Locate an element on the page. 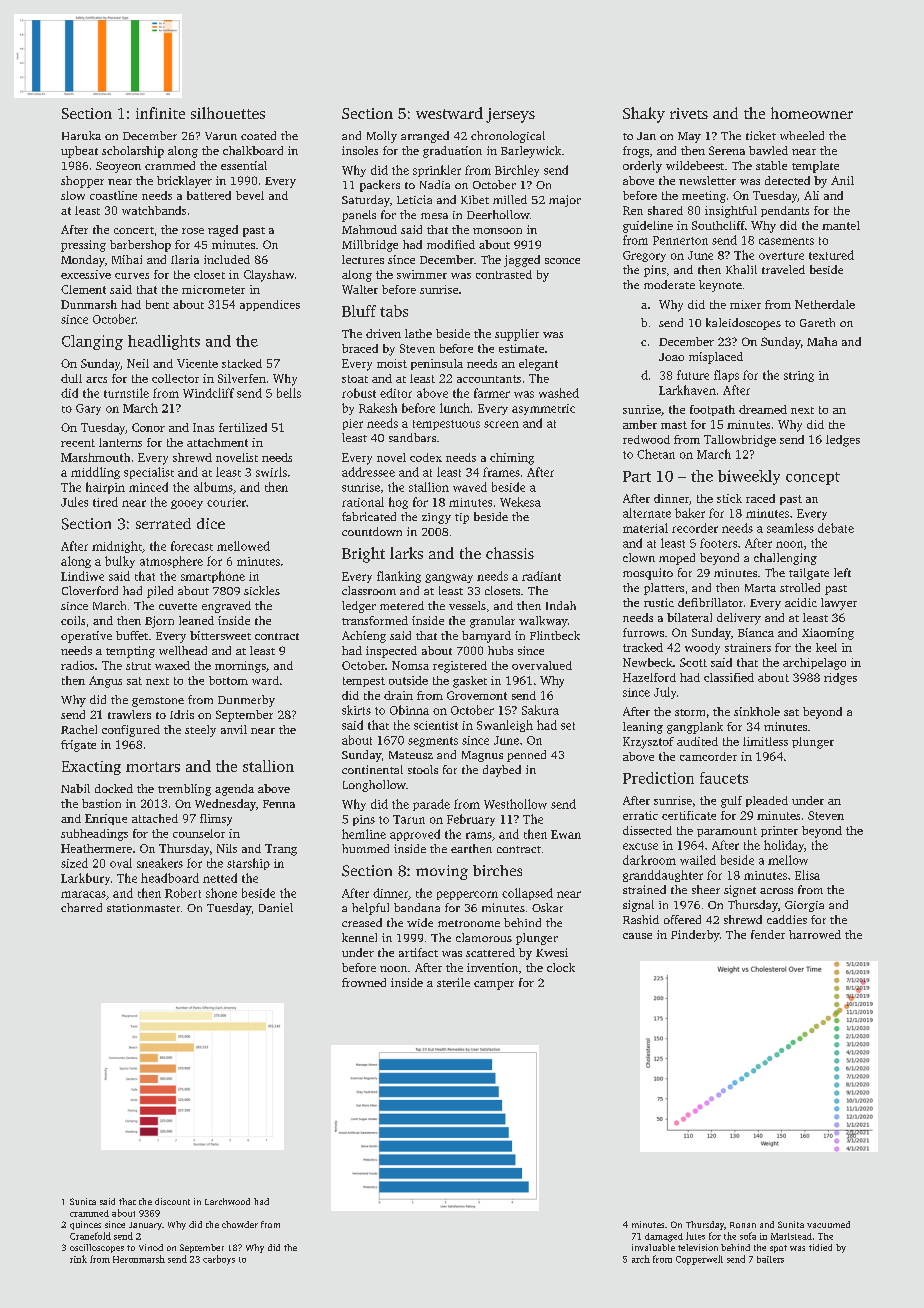  erratic is located at coordinates (640, 815).
